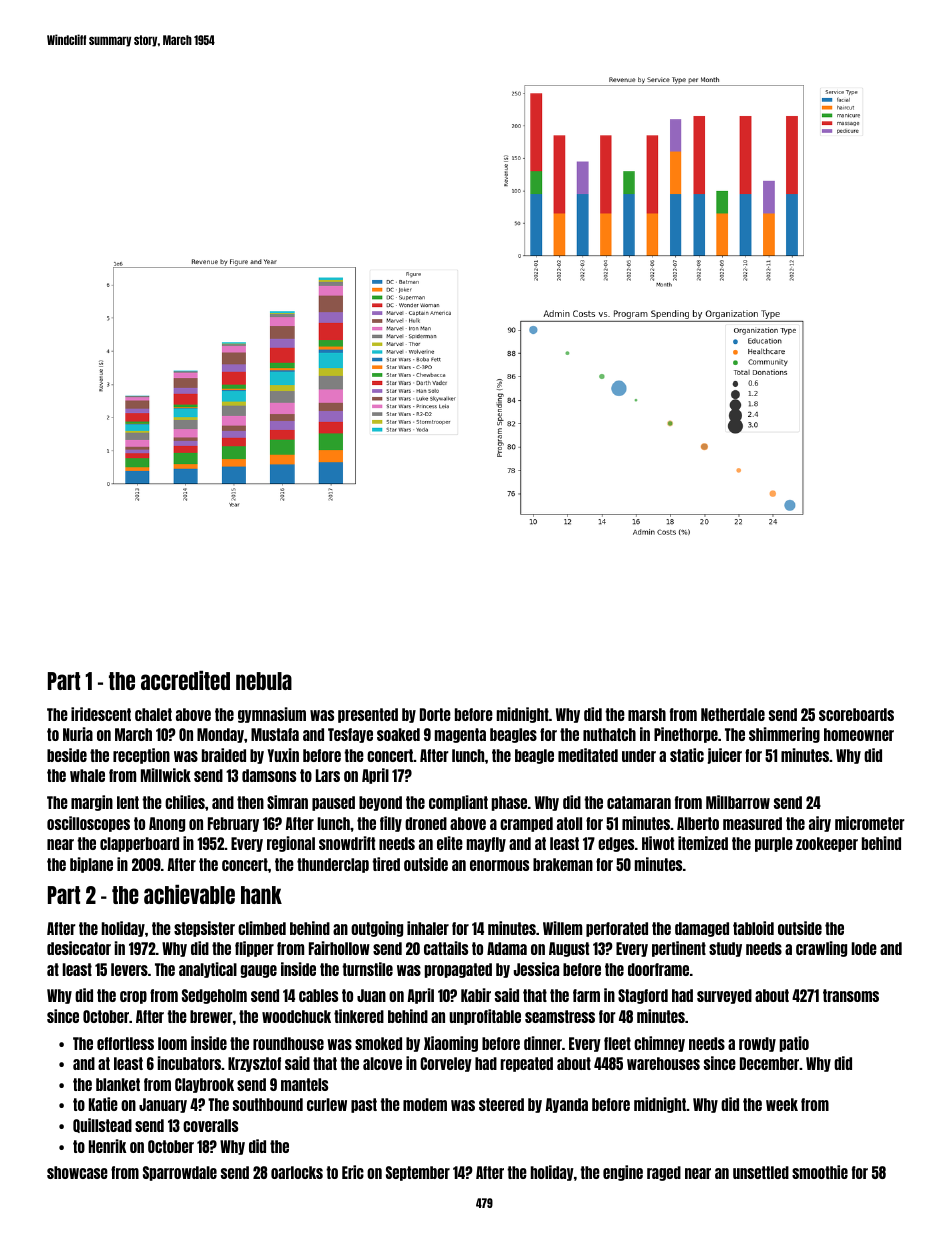  I want to click on compliant, so click(458, 803).
